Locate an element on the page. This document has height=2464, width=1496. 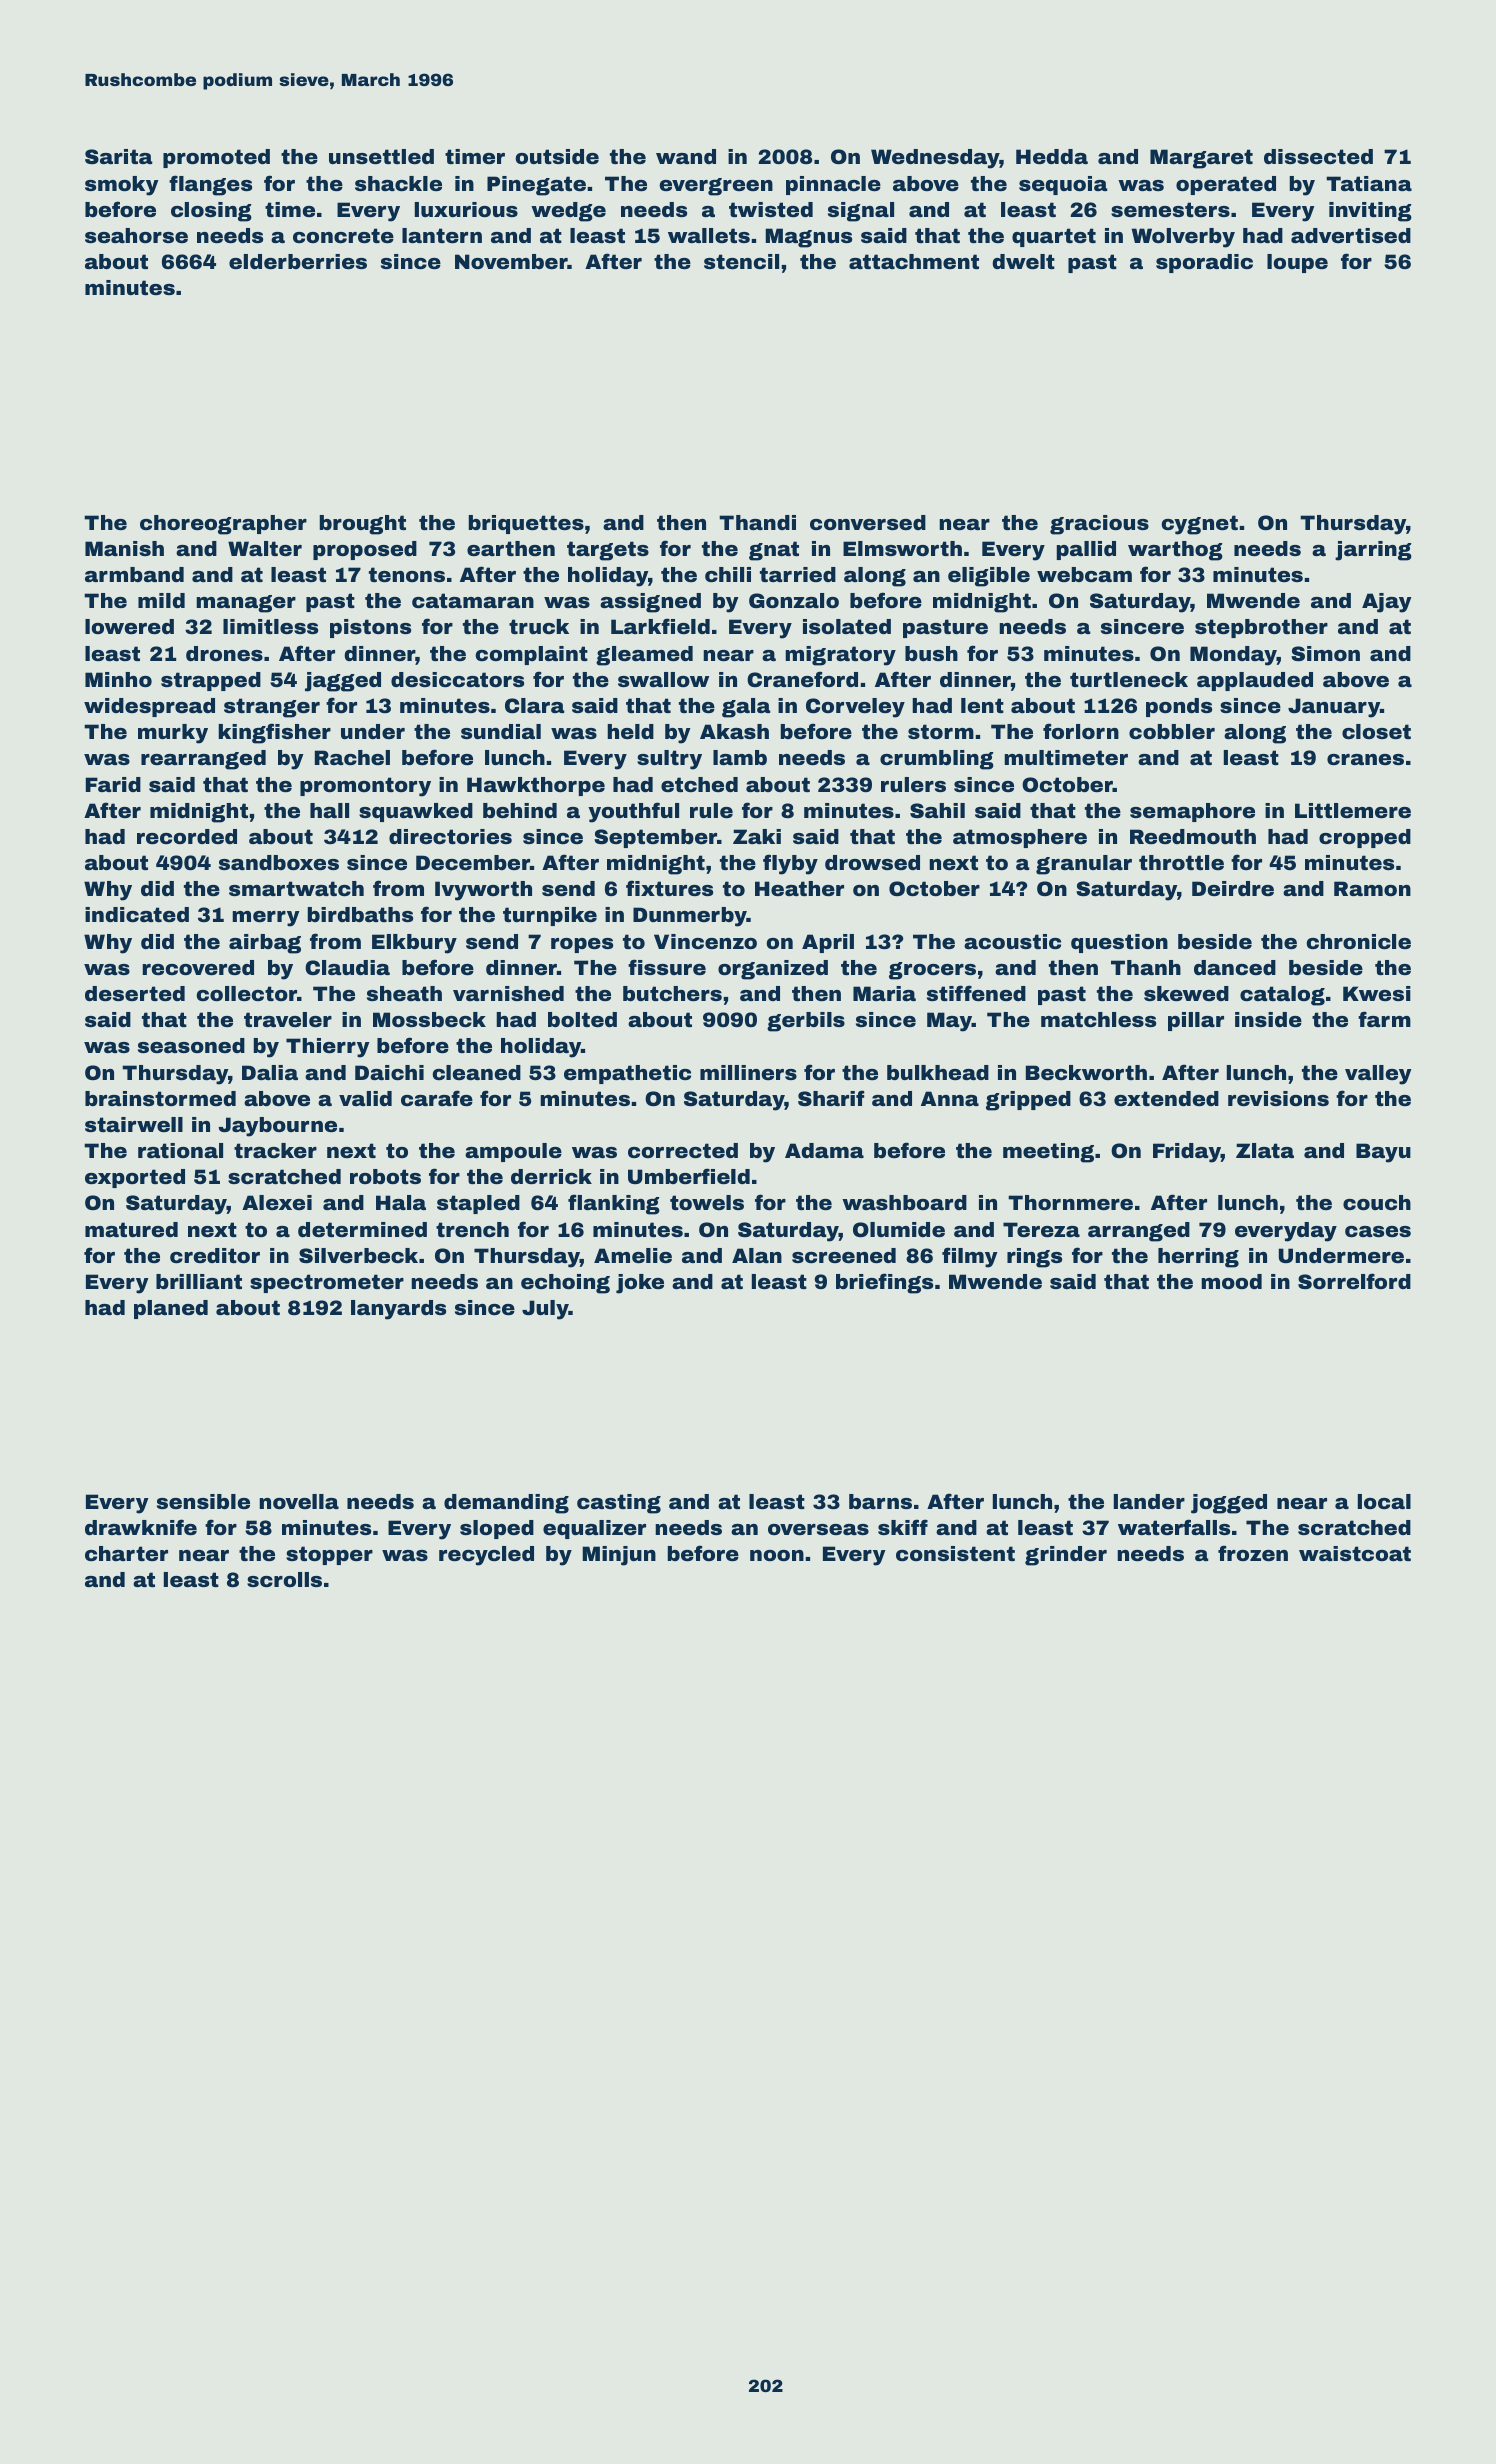
unsettled is located at coordinates (381, 156).
